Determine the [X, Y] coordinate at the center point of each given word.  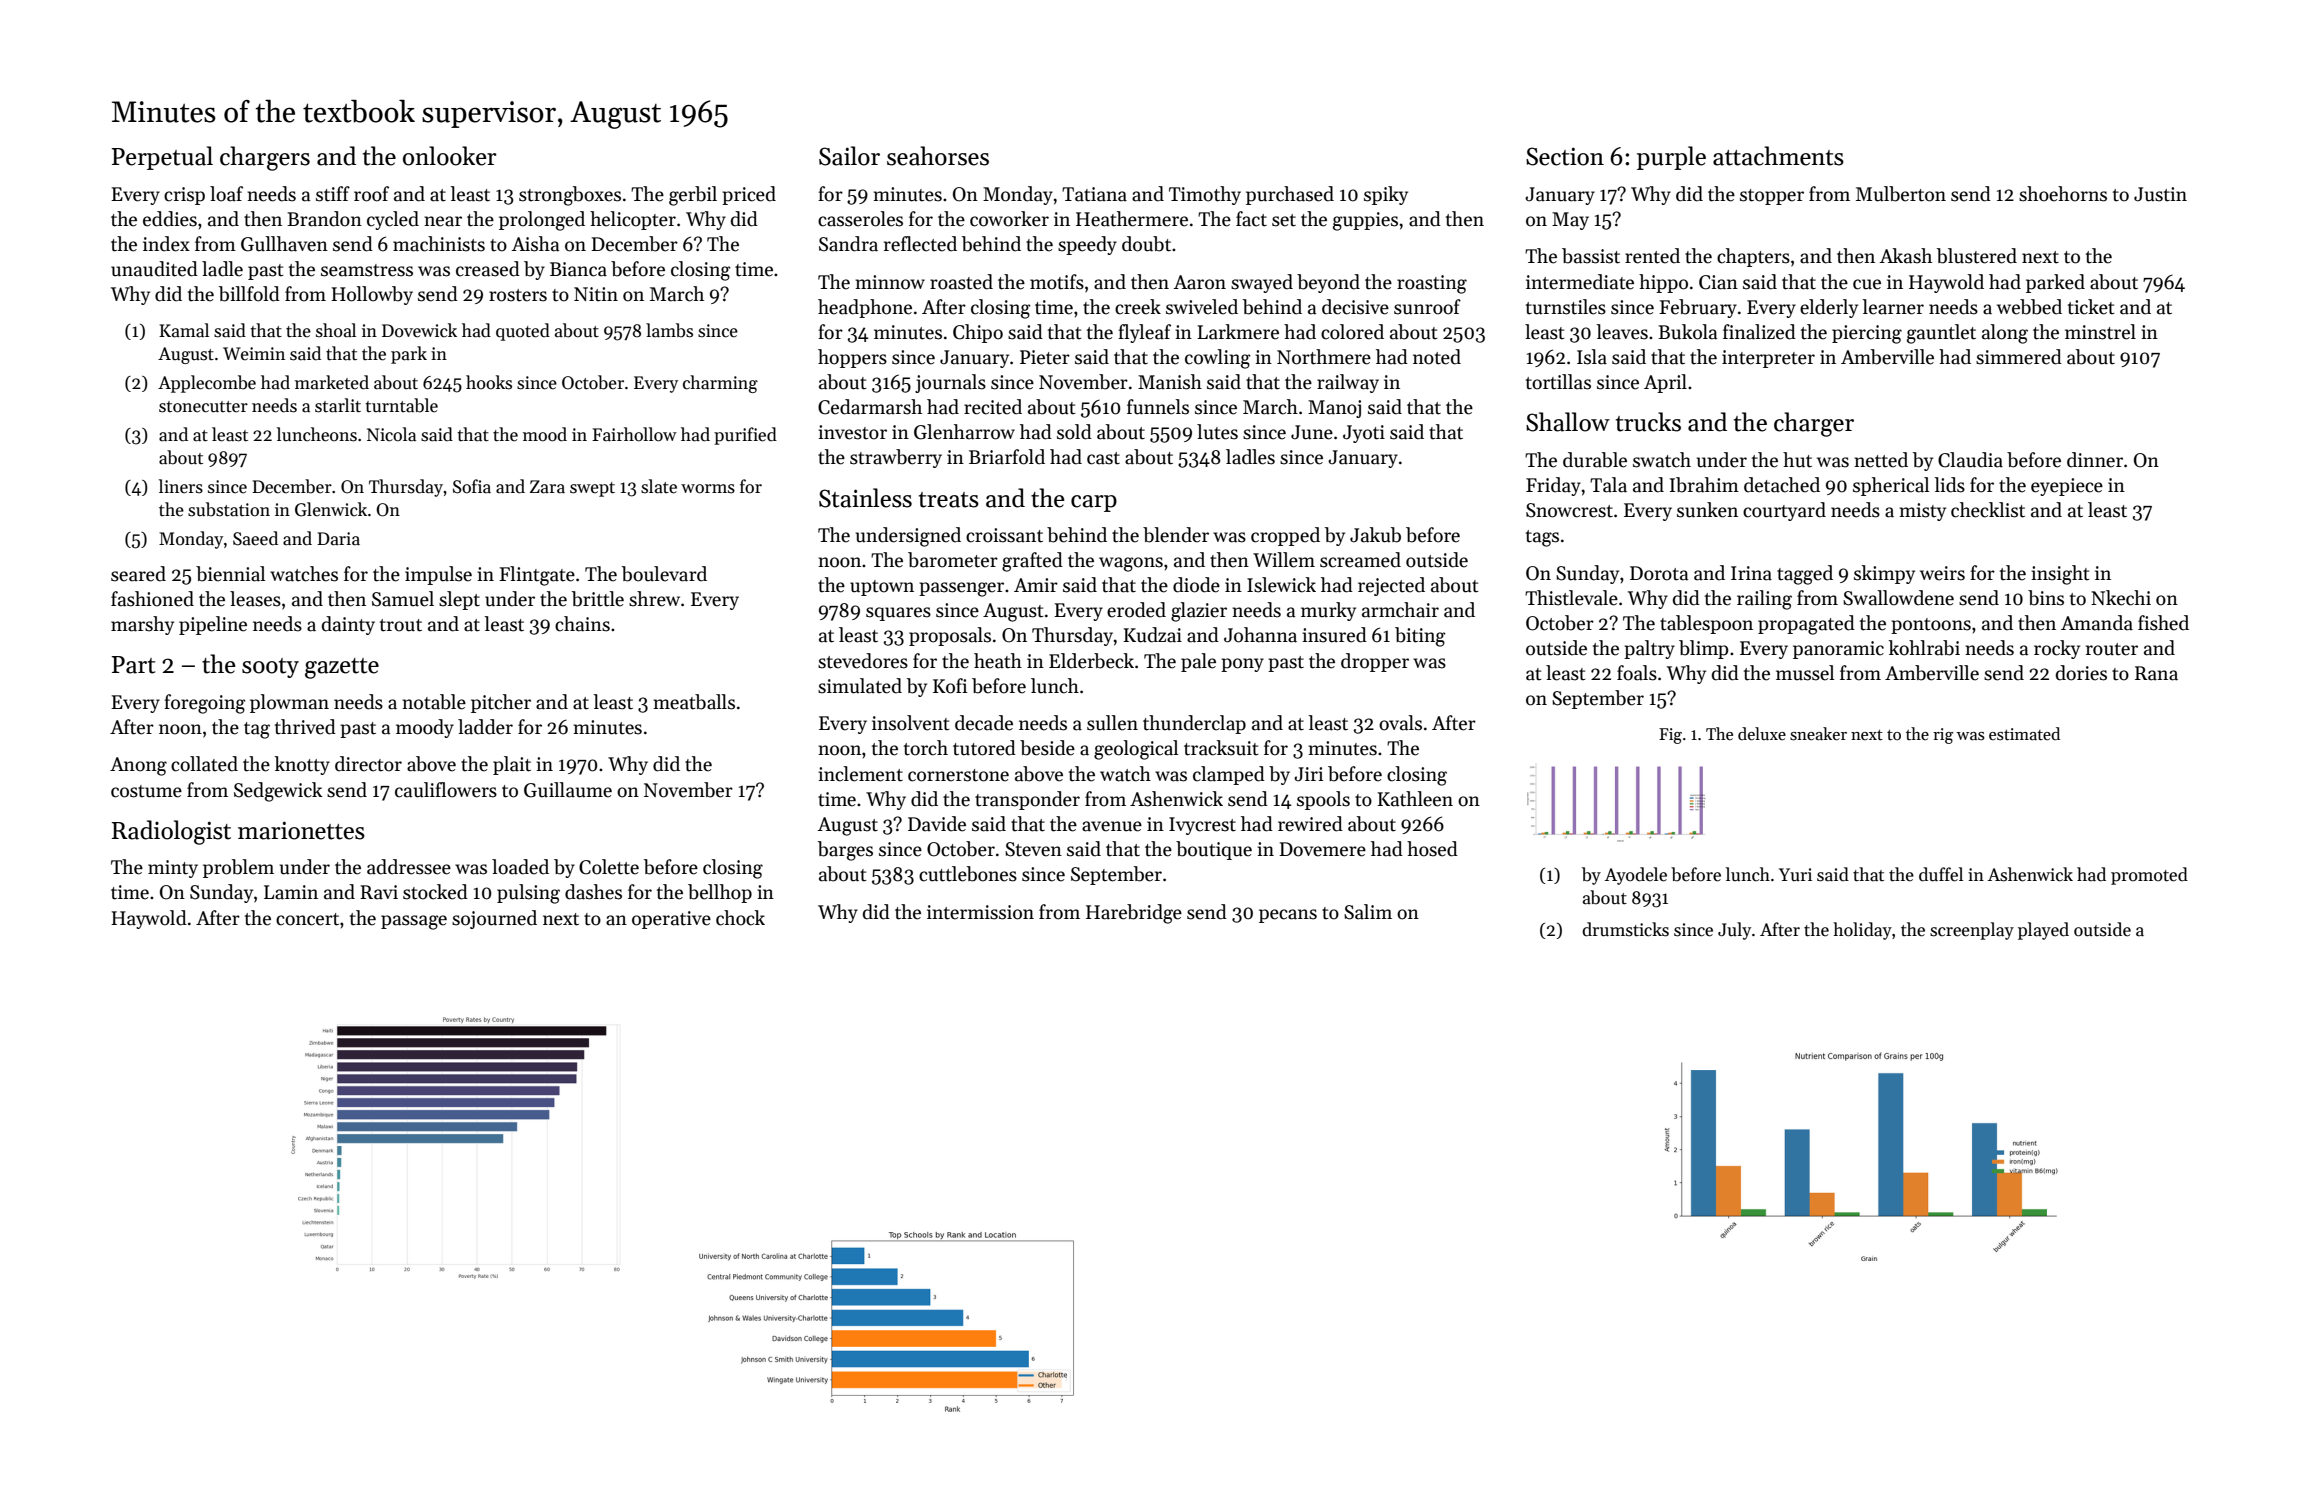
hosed [1432, 849]
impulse [438, 575]
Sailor [849, 156]
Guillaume [568, 790]
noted [1437, 357]
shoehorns [2063, 194]
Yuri [1795, 874]
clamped [1229, 775]
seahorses [938, 156]
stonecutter [203, 407]
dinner [2095, 460]
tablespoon [1706, 624]
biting [1420, 637]
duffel [1941, 874]
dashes [593, 892]
